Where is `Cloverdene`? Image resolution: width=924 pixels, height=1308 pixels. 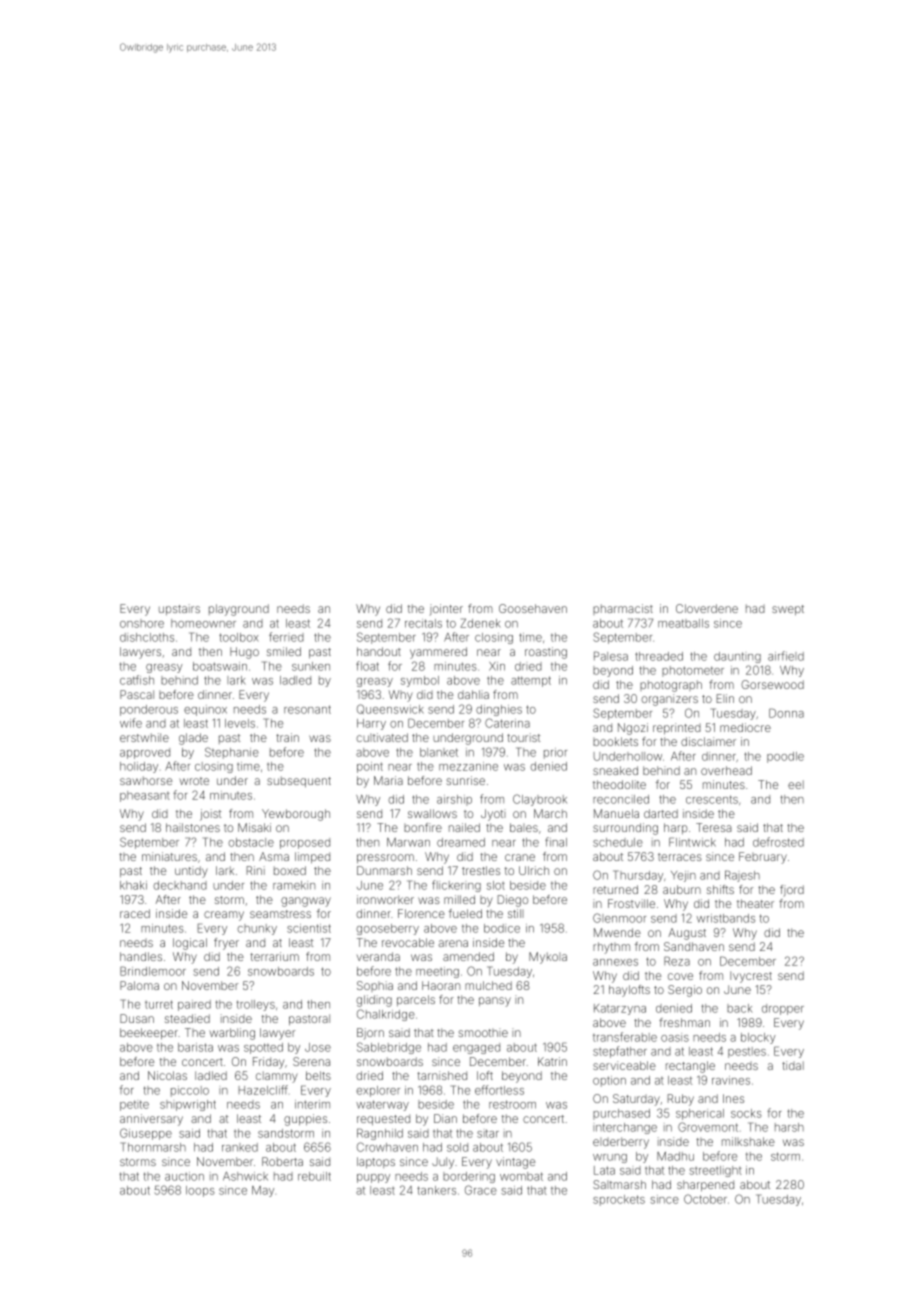
Cloverdene is located at coordinates (707, 608).
